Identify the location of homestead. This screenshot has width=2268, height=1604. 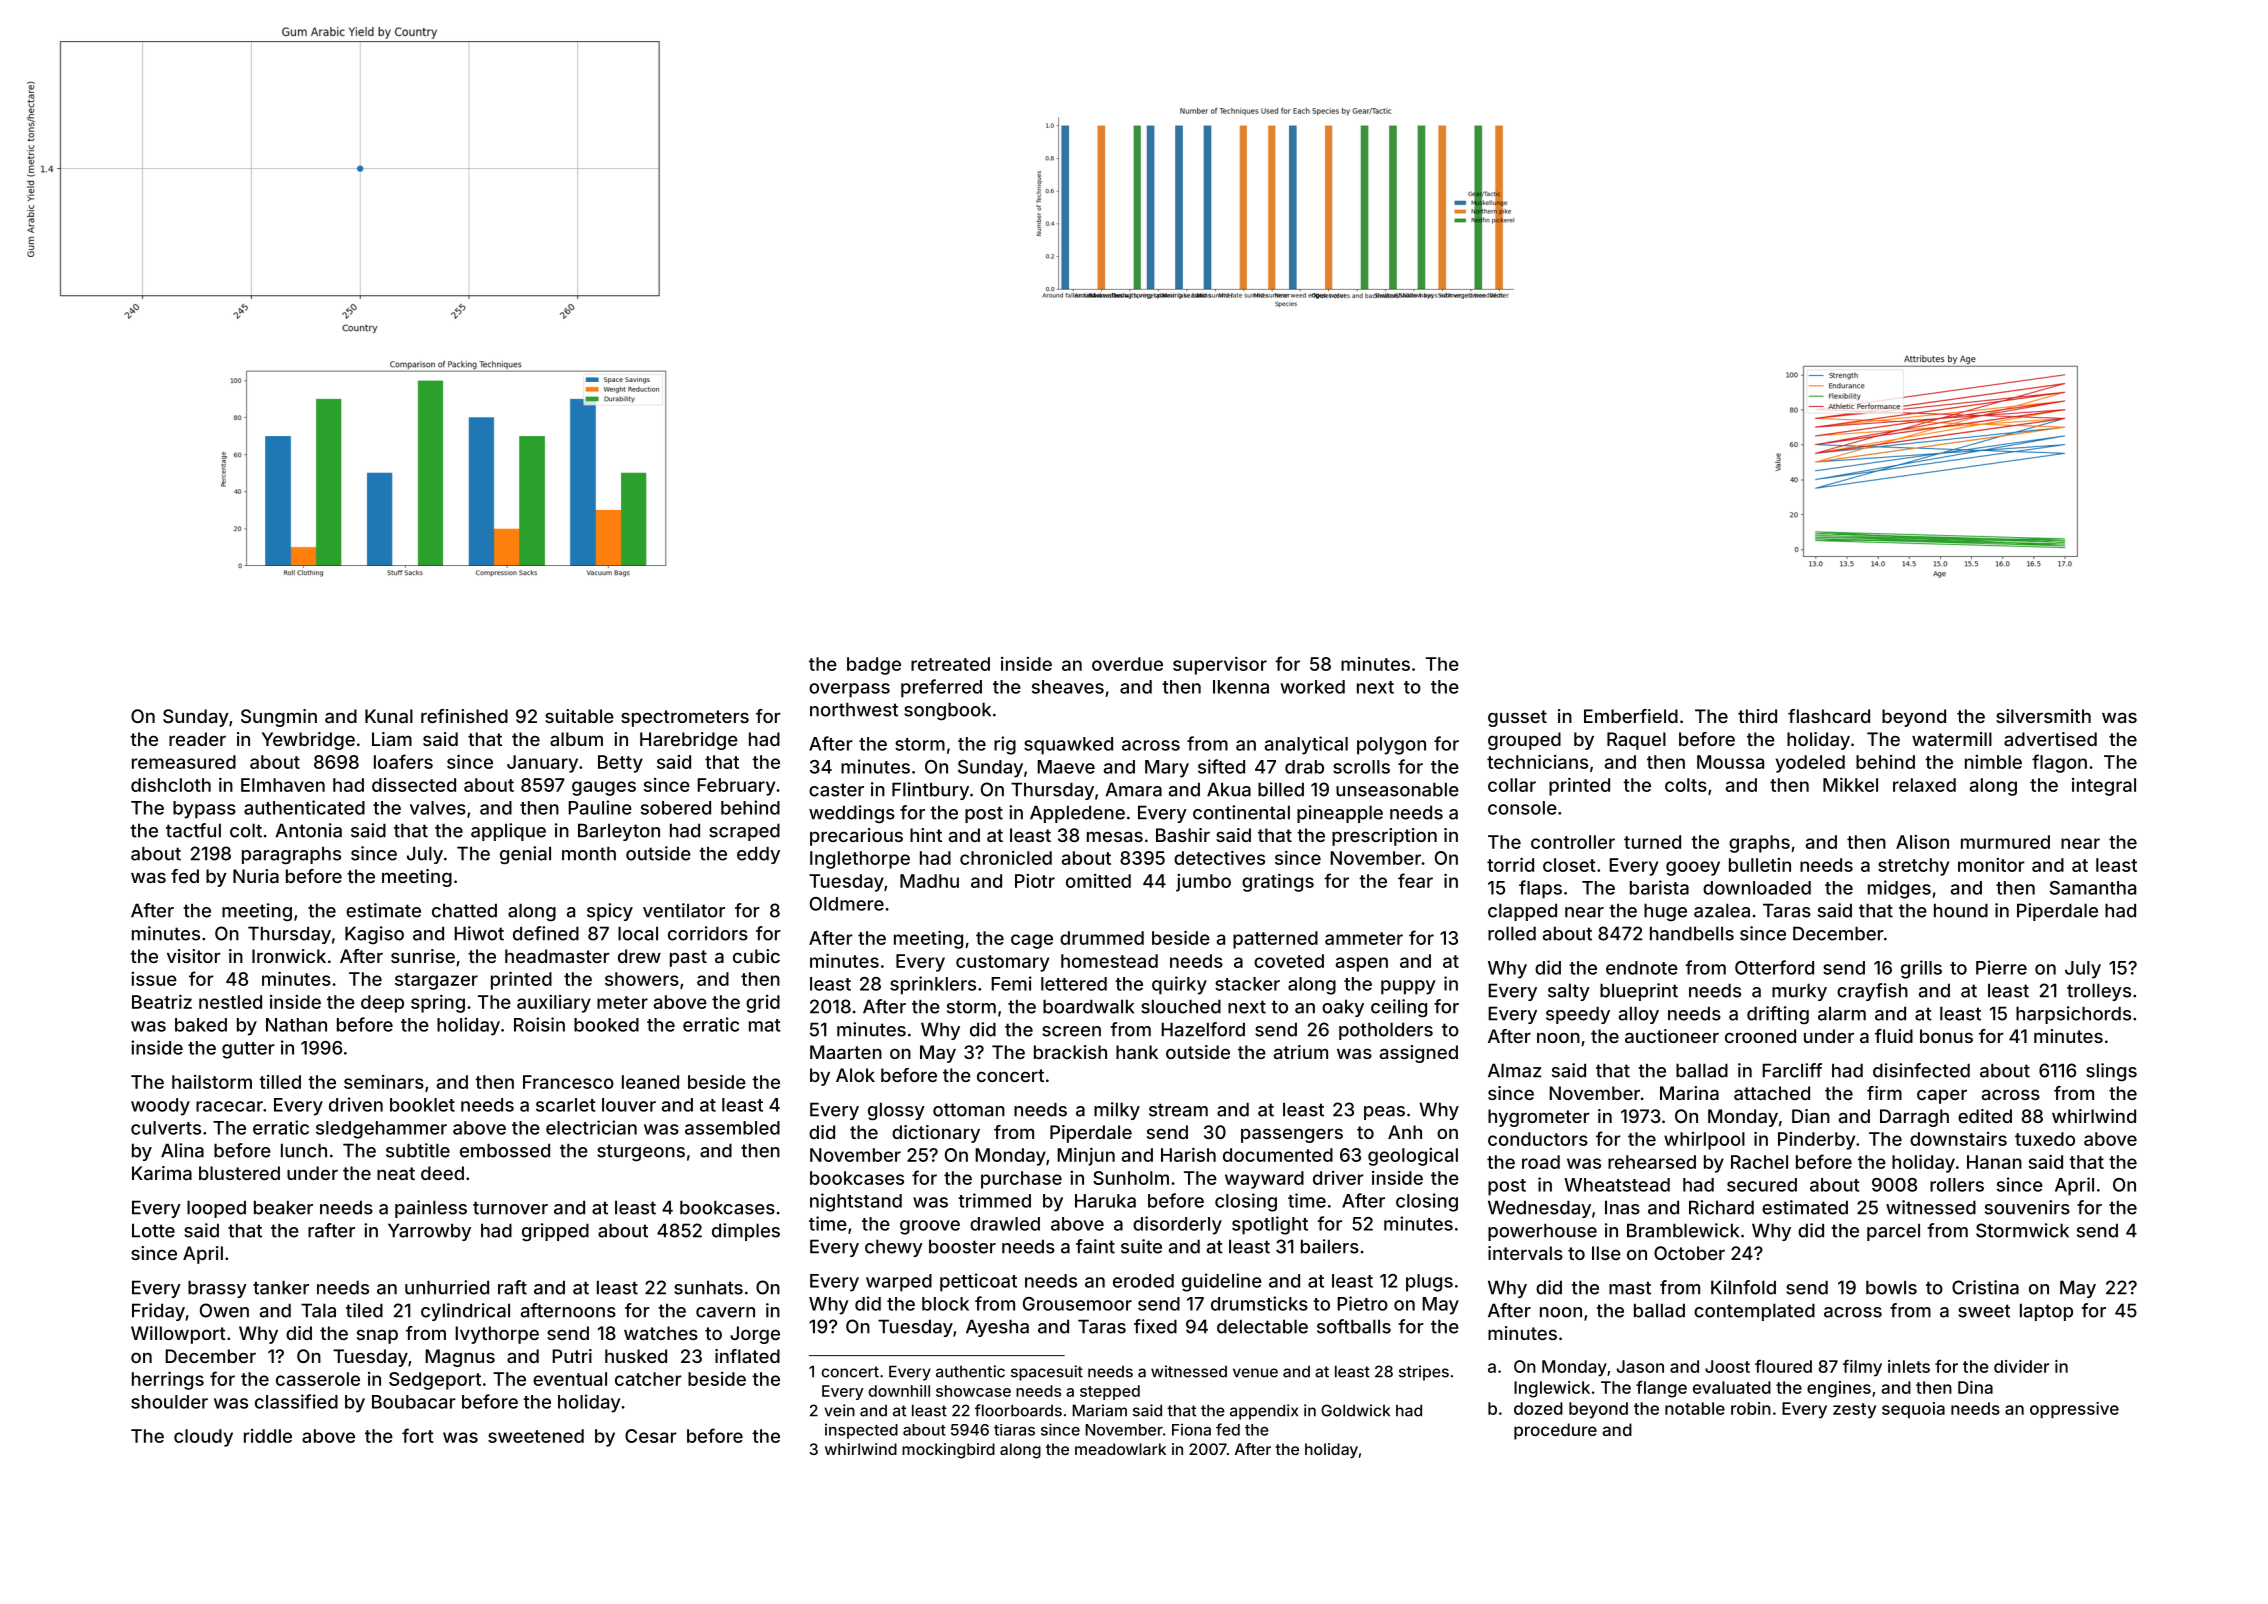
(1109, 961).
